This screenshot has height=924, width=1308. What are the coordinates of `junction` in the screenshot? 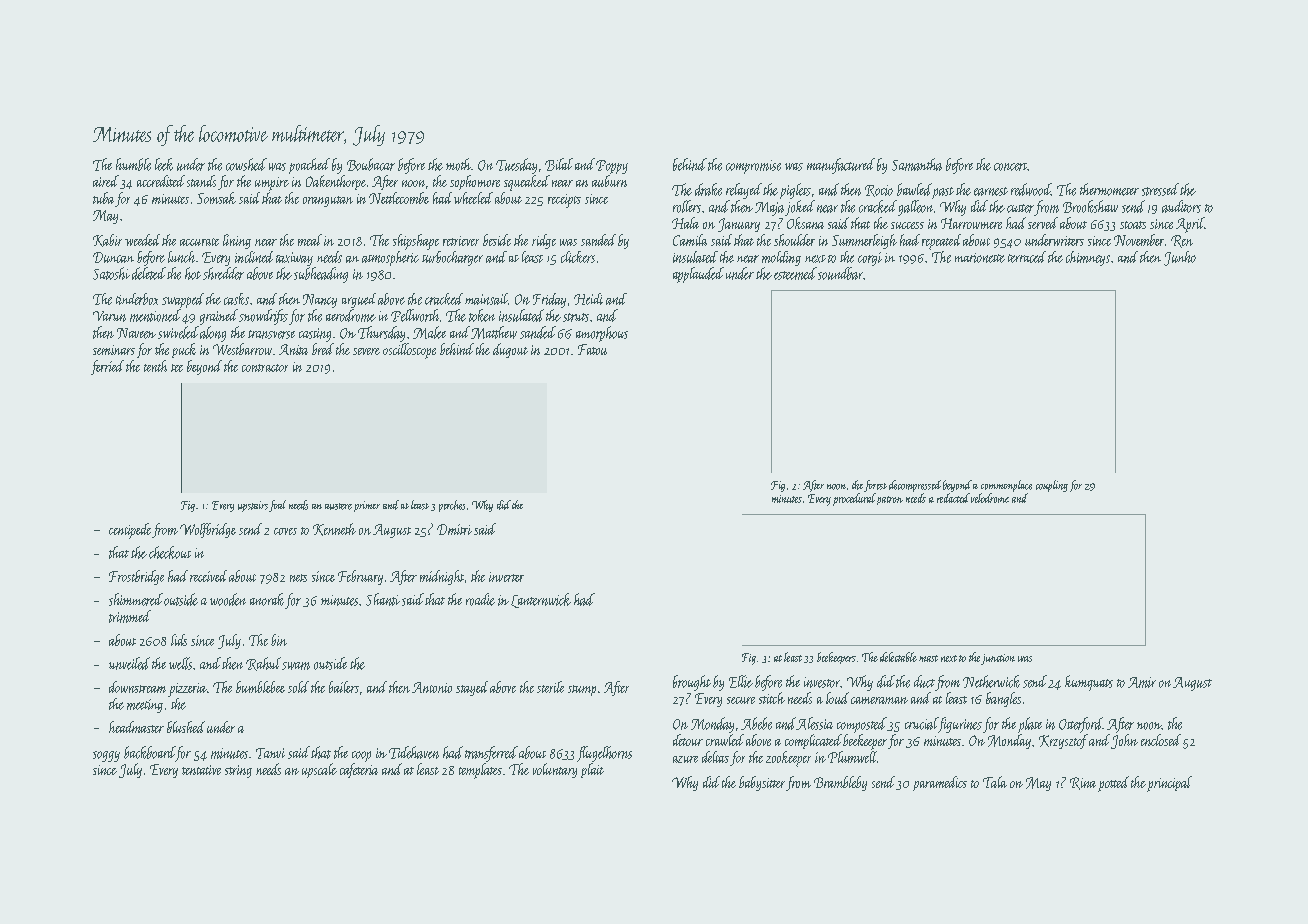 It's located at (998, 659).
